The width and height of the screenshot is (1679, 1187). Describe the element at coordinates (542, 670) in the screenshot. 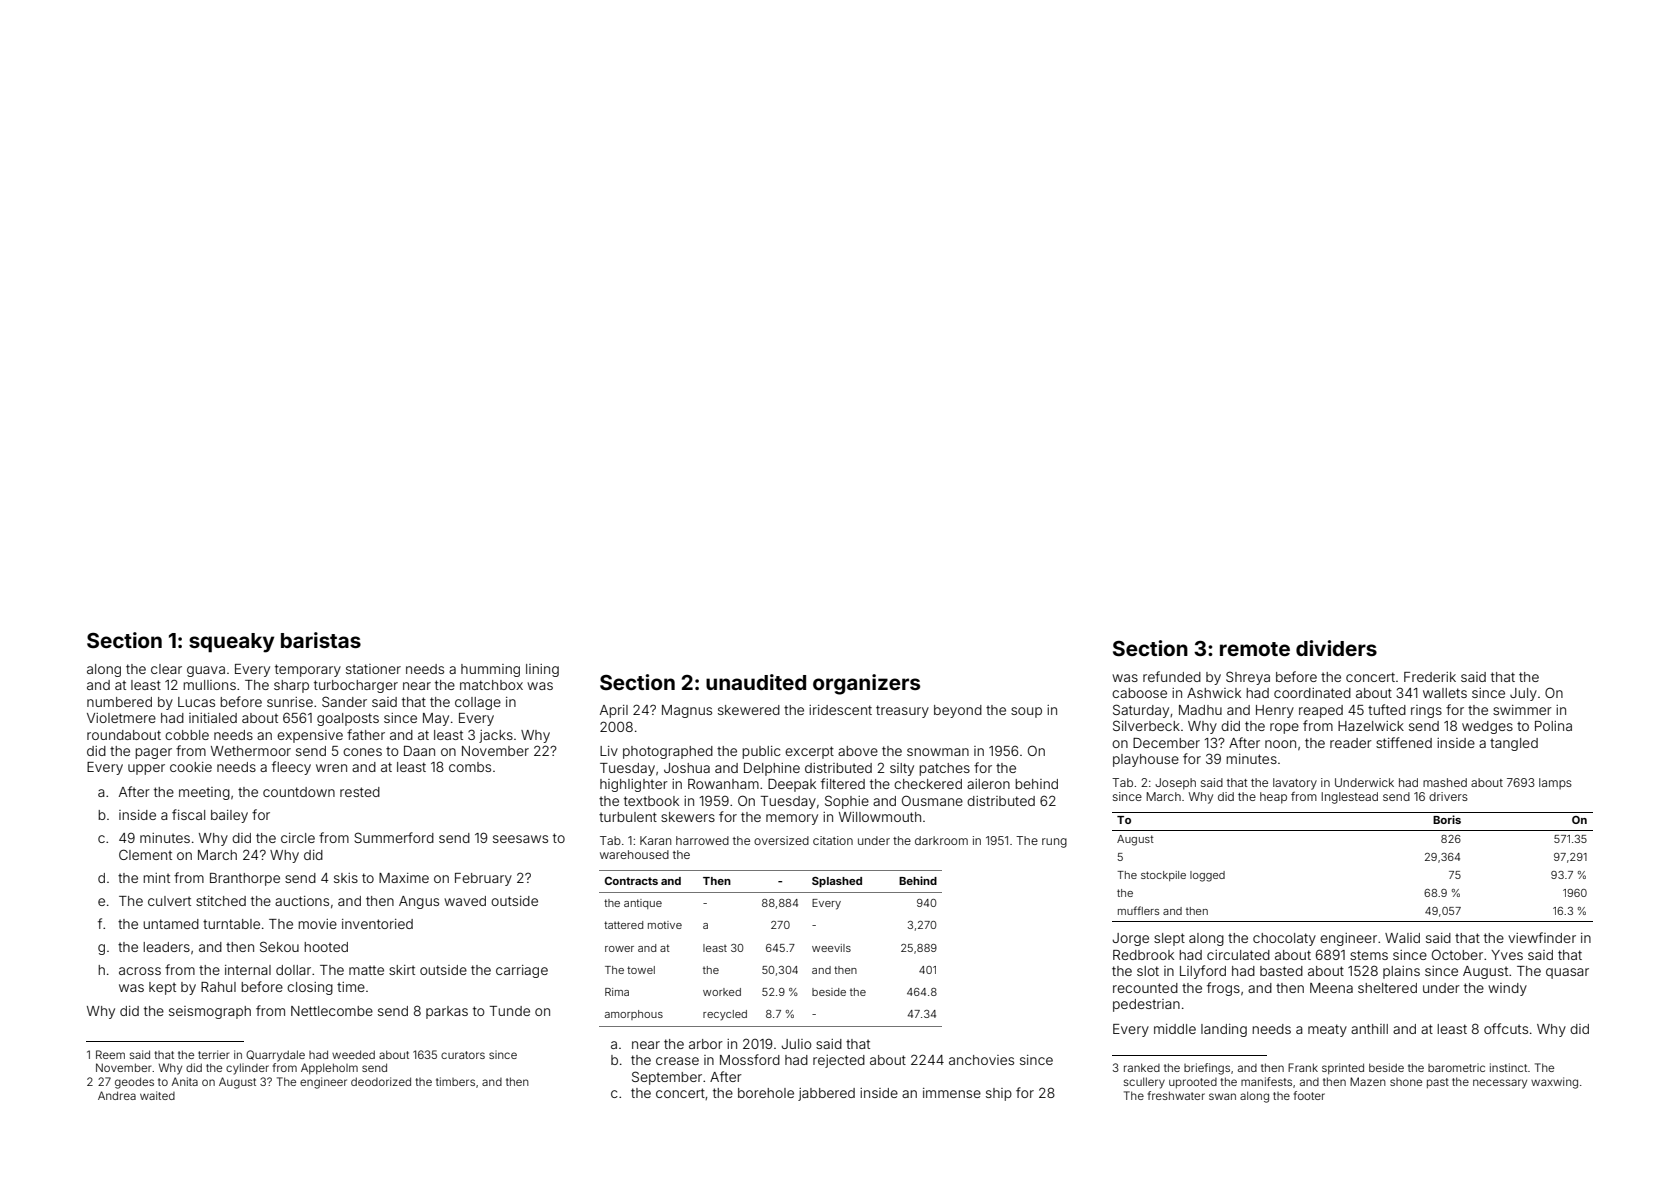

I see `lining` at that location.
